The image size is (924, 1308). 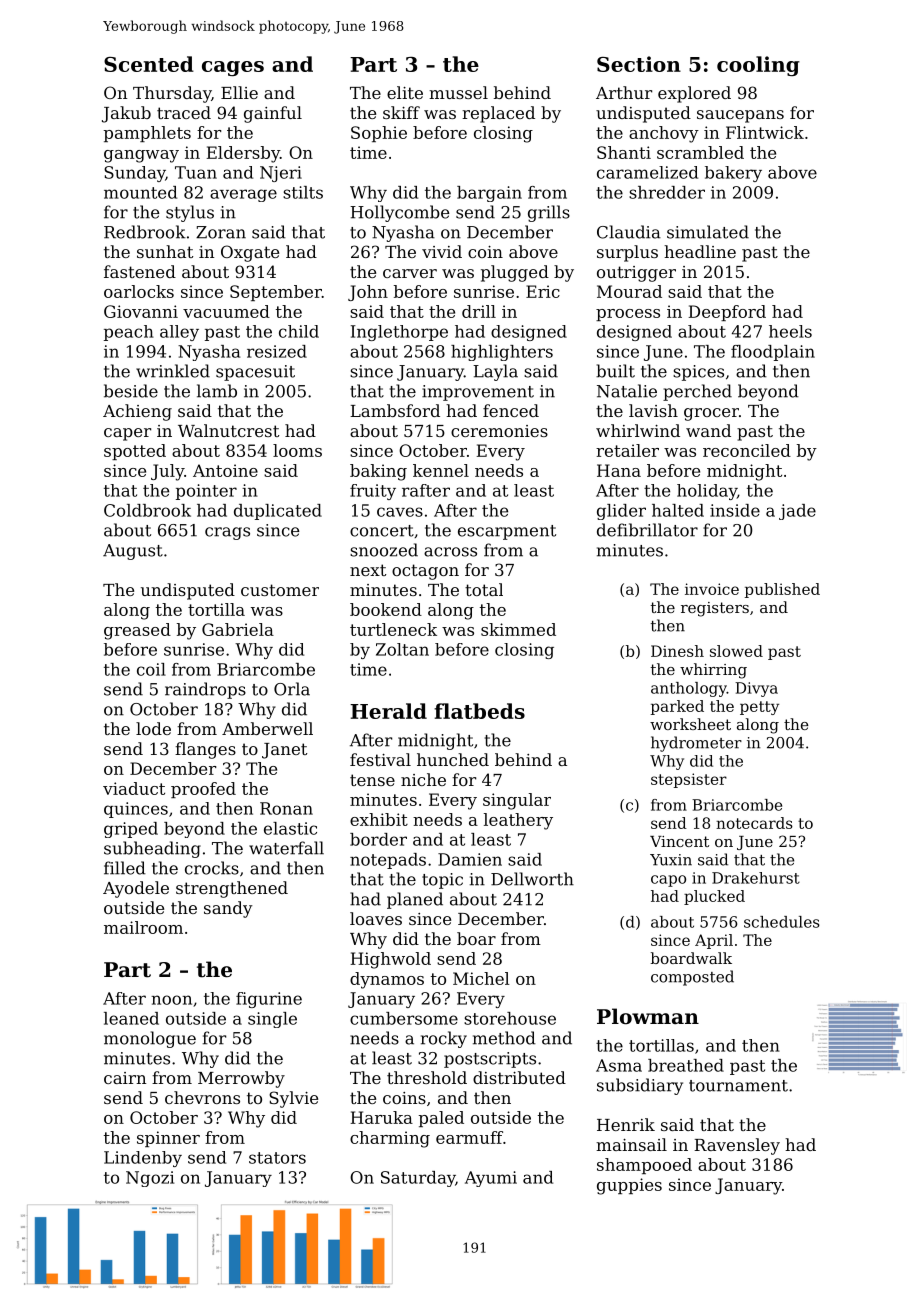 What do you see at coordinates (639, 64) in the document?
I see `Section` at bounding box center [639, 64].
